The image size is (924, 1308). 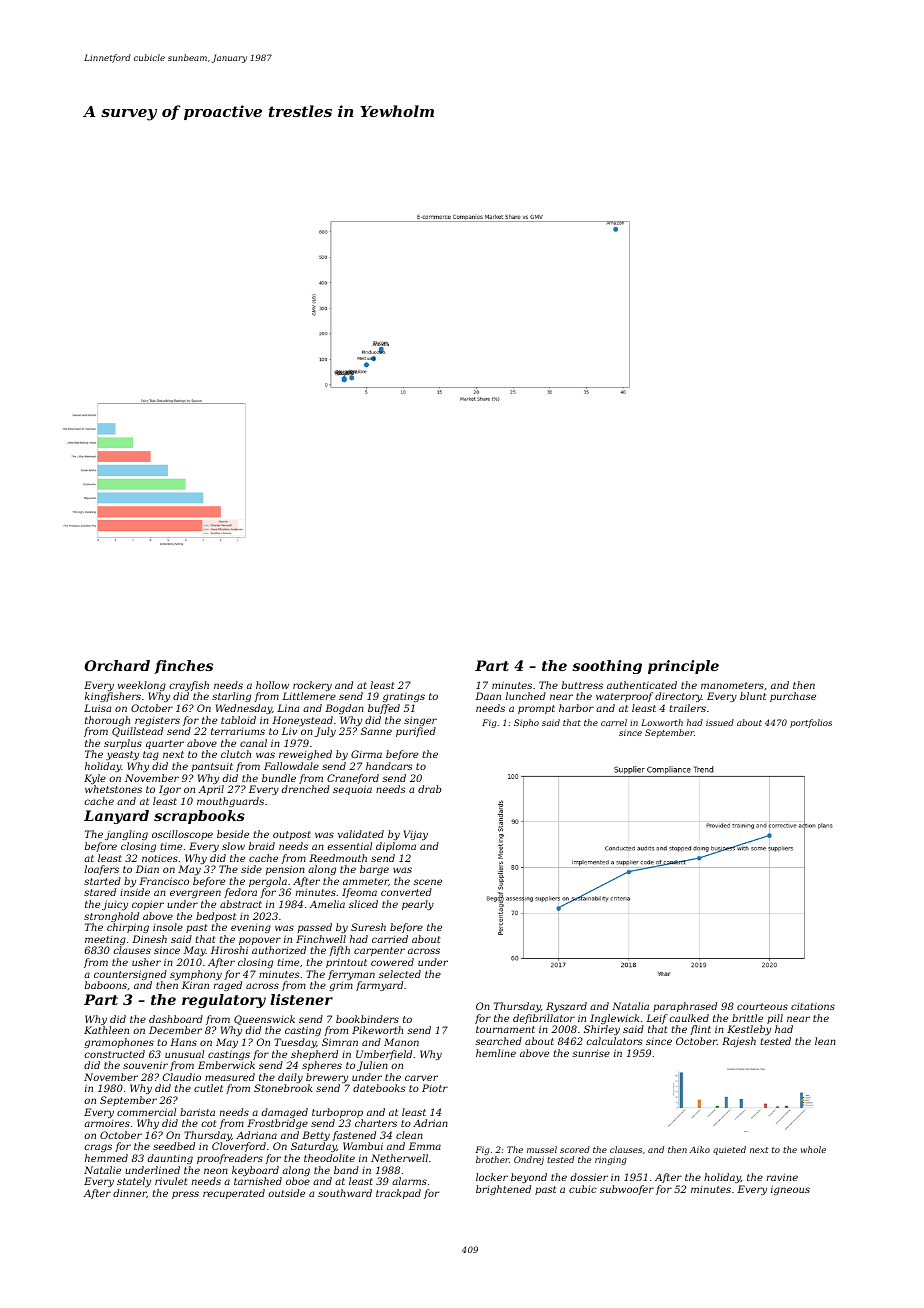 I want to click on pill, so click(x=775, y=1019).
